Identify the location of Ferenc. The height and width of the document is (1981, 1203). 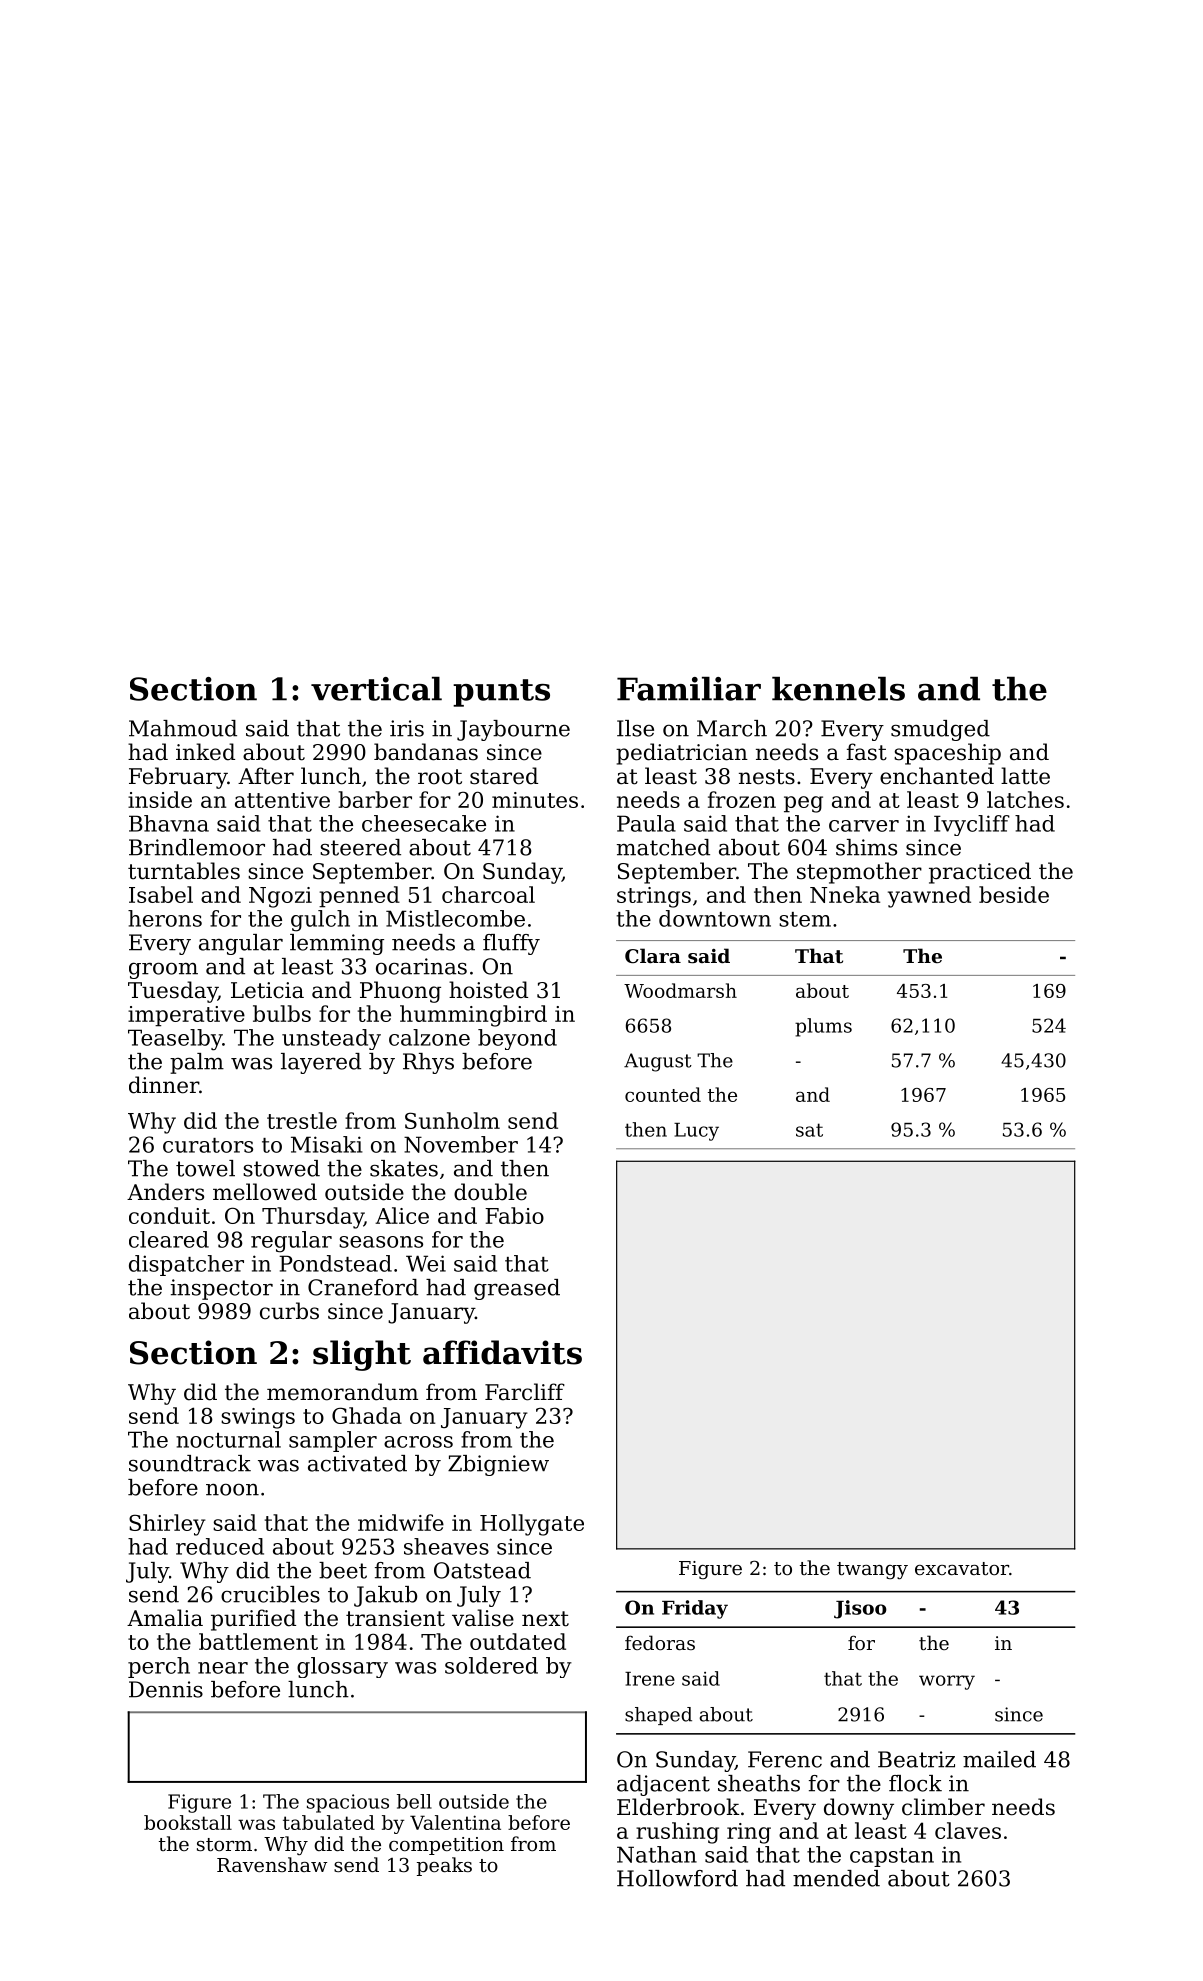
(785, 1759).
